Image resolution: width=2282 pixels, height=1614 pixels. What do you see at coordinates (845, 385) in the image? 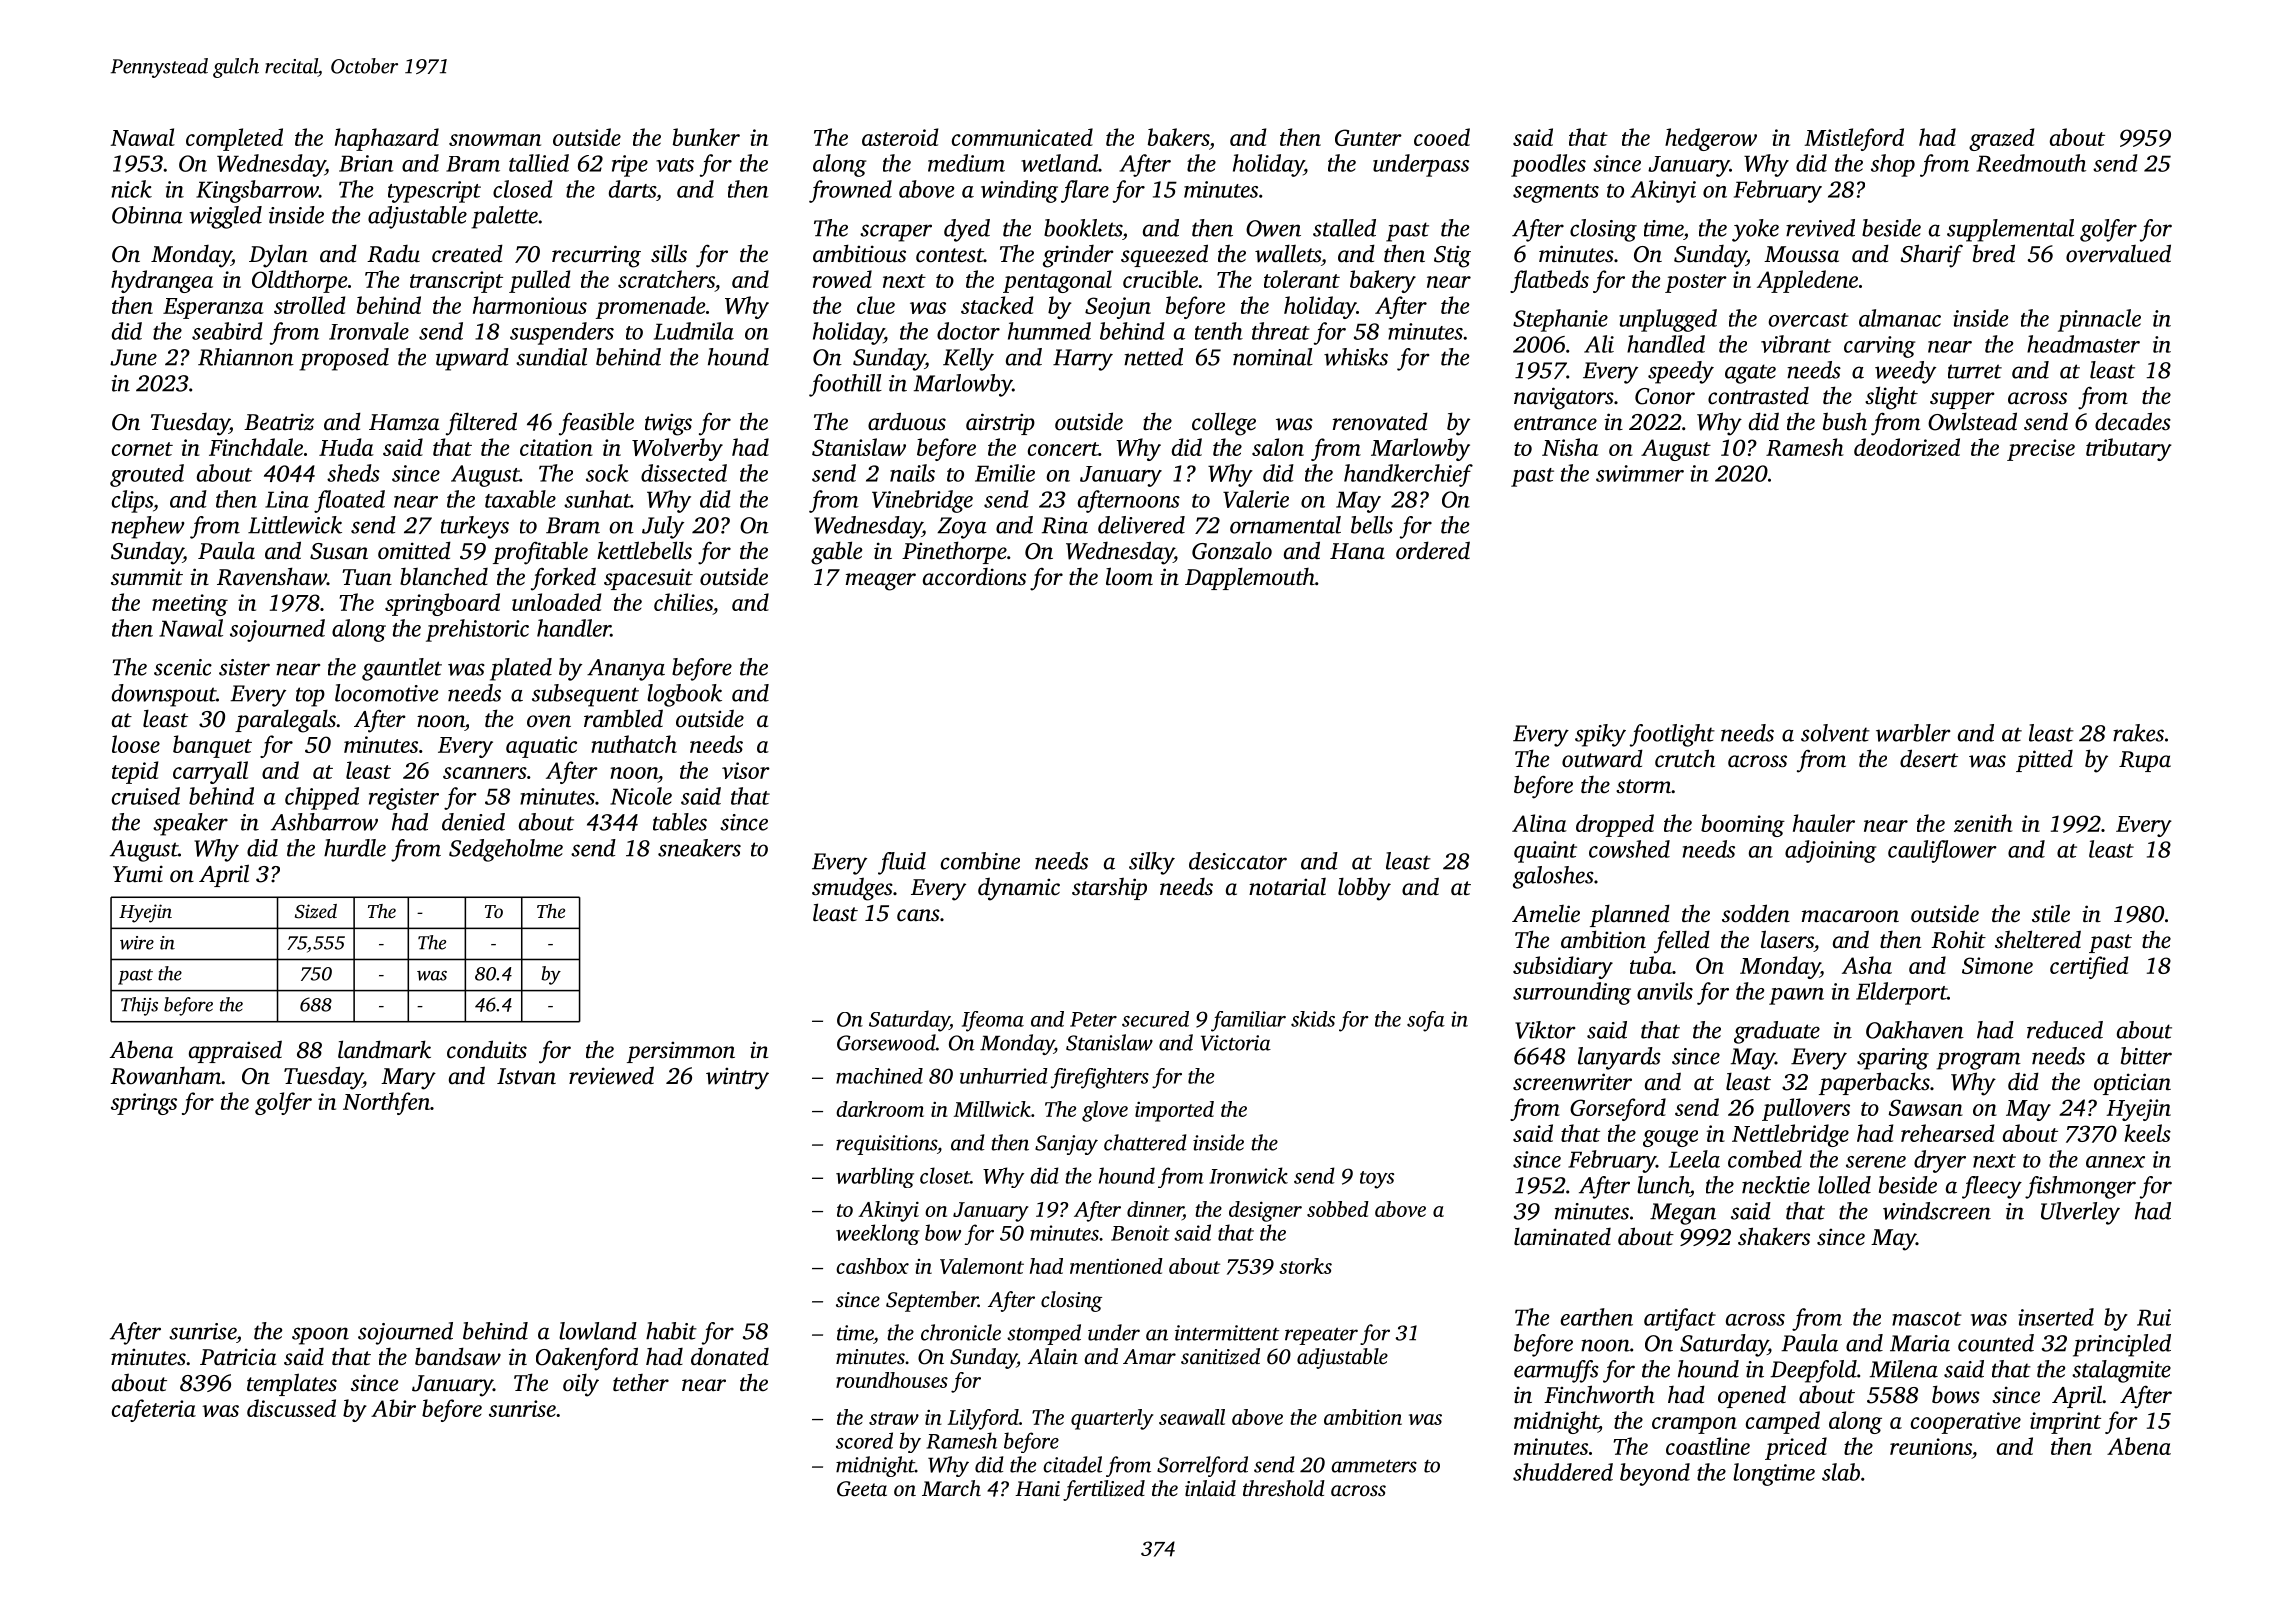
I see `foothill` at bounding box center [845, 385].
